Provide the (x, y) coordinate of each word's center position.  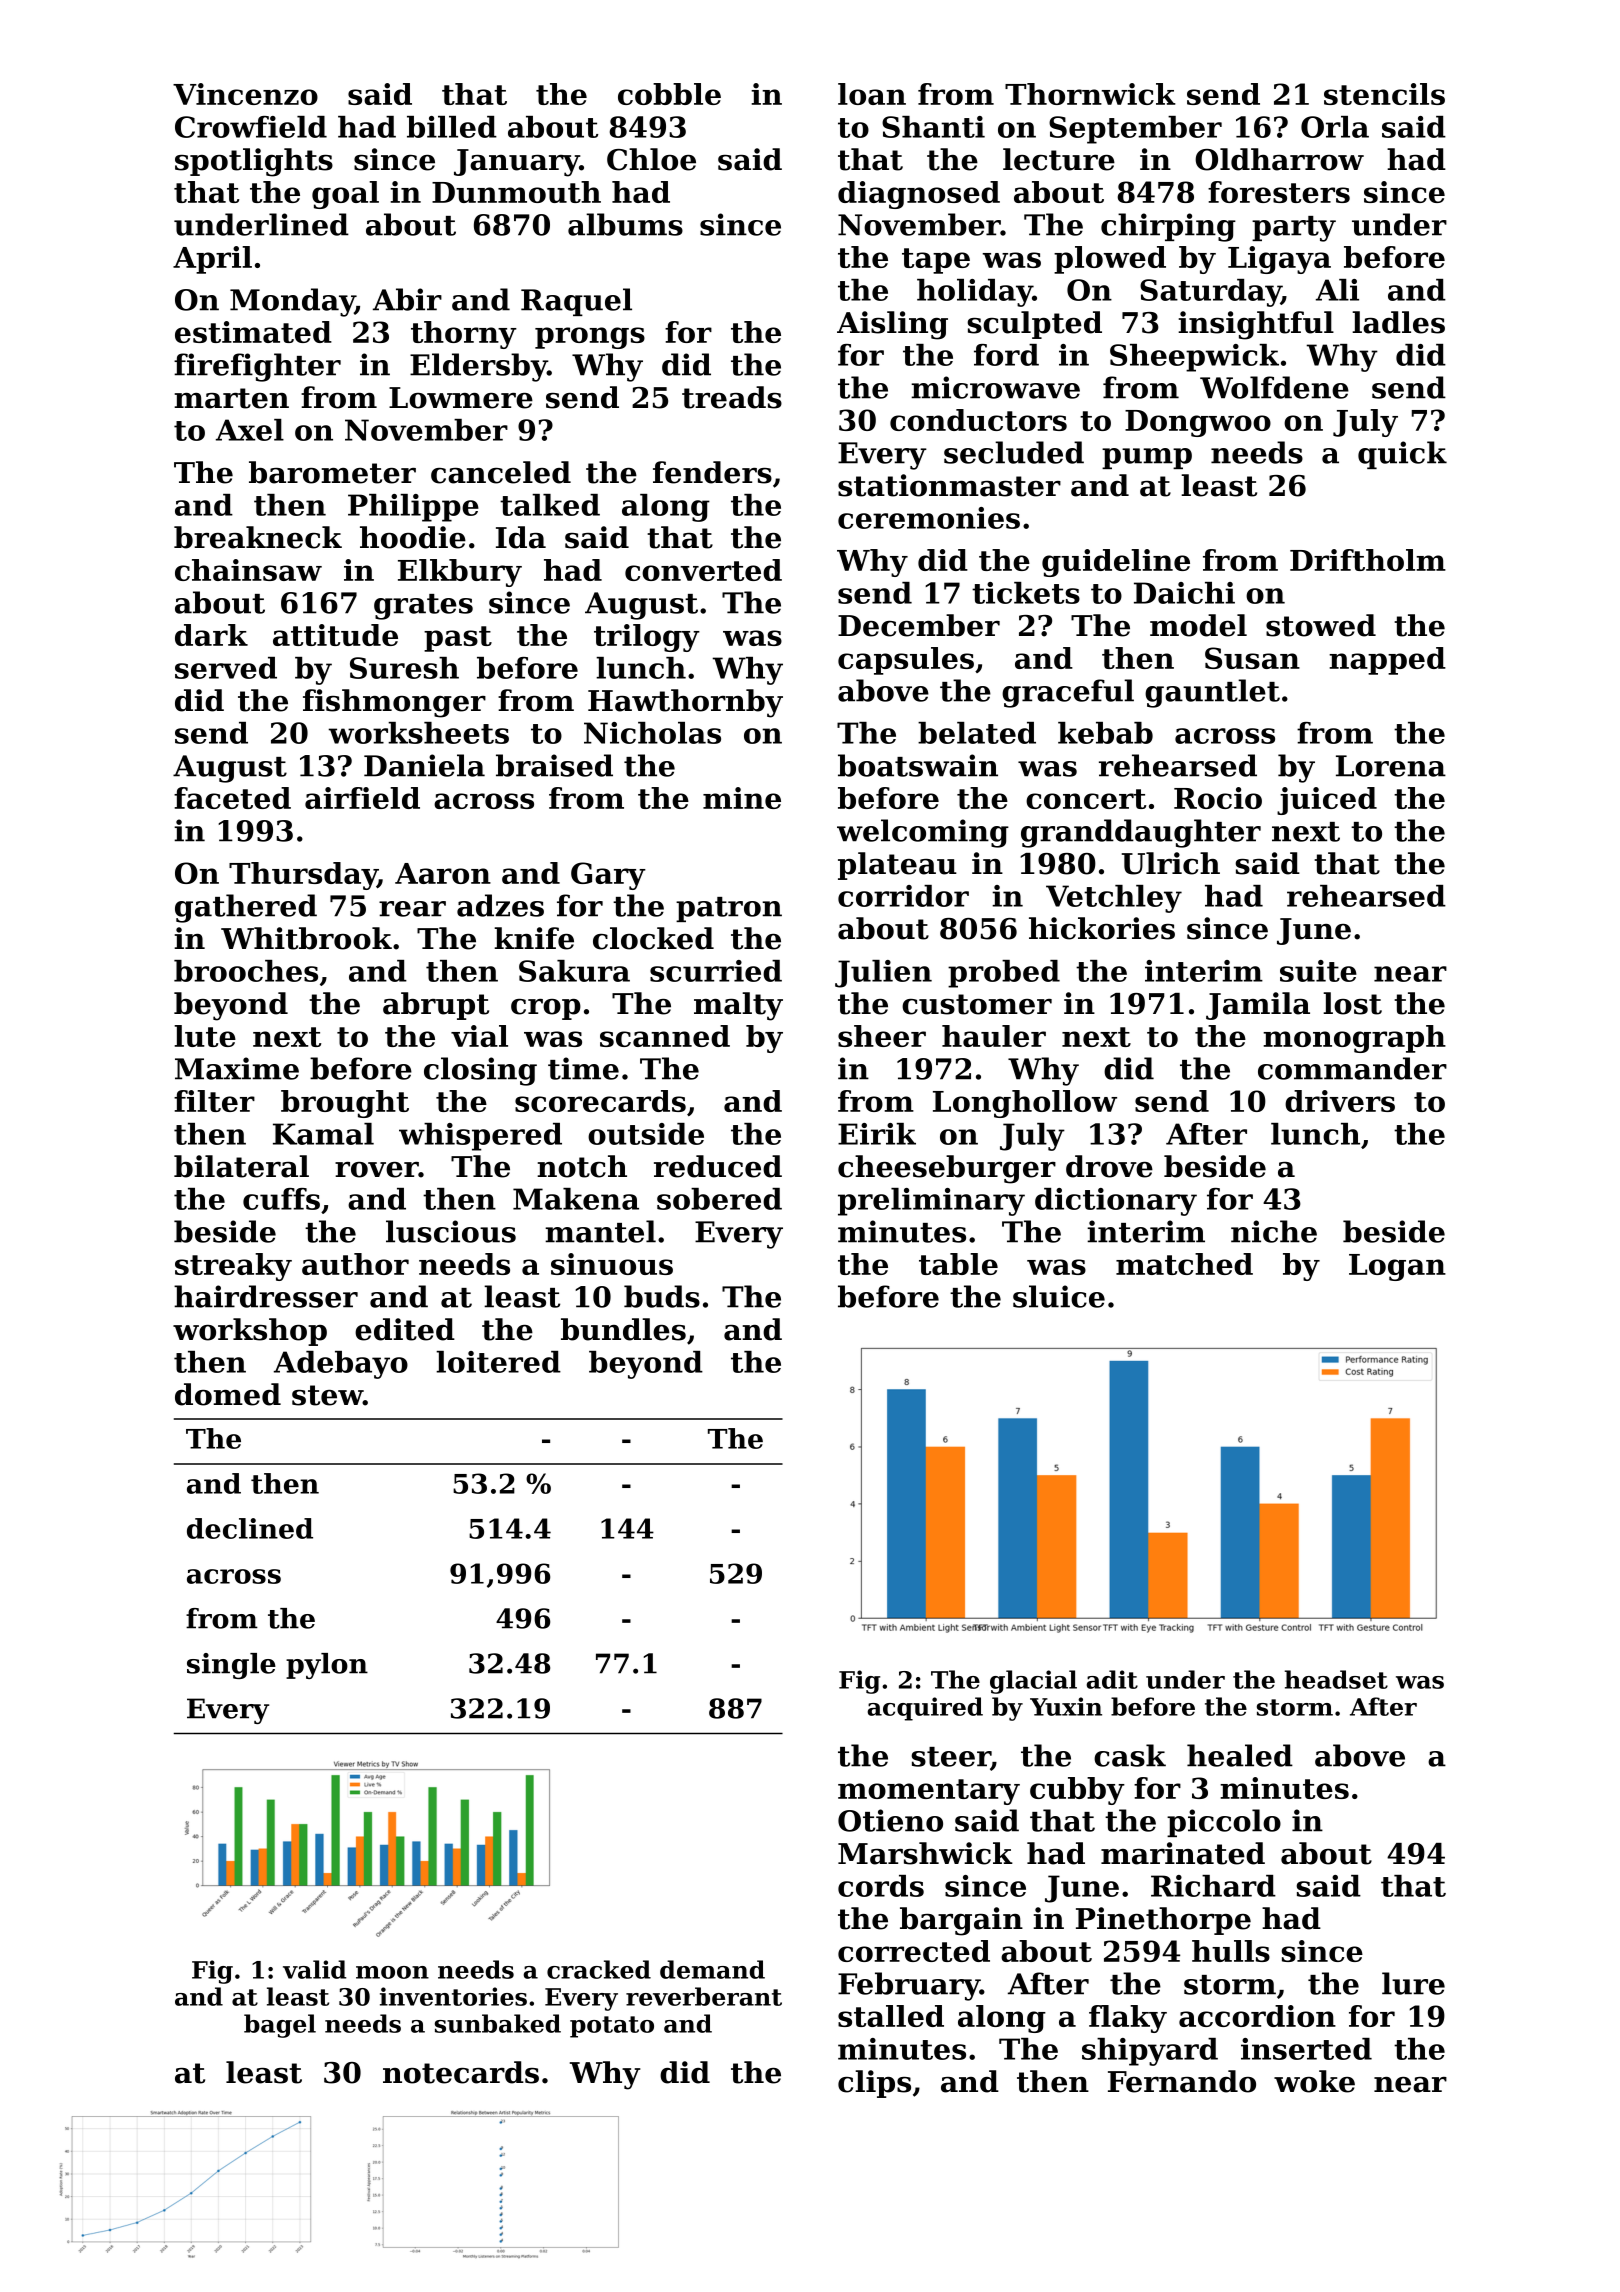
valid (314, 1969)
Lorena (1391, 766)
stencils (1384, 94)
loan (872, 94)
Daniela (424, 765)
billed (452, 127)
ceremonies (929, 518)
